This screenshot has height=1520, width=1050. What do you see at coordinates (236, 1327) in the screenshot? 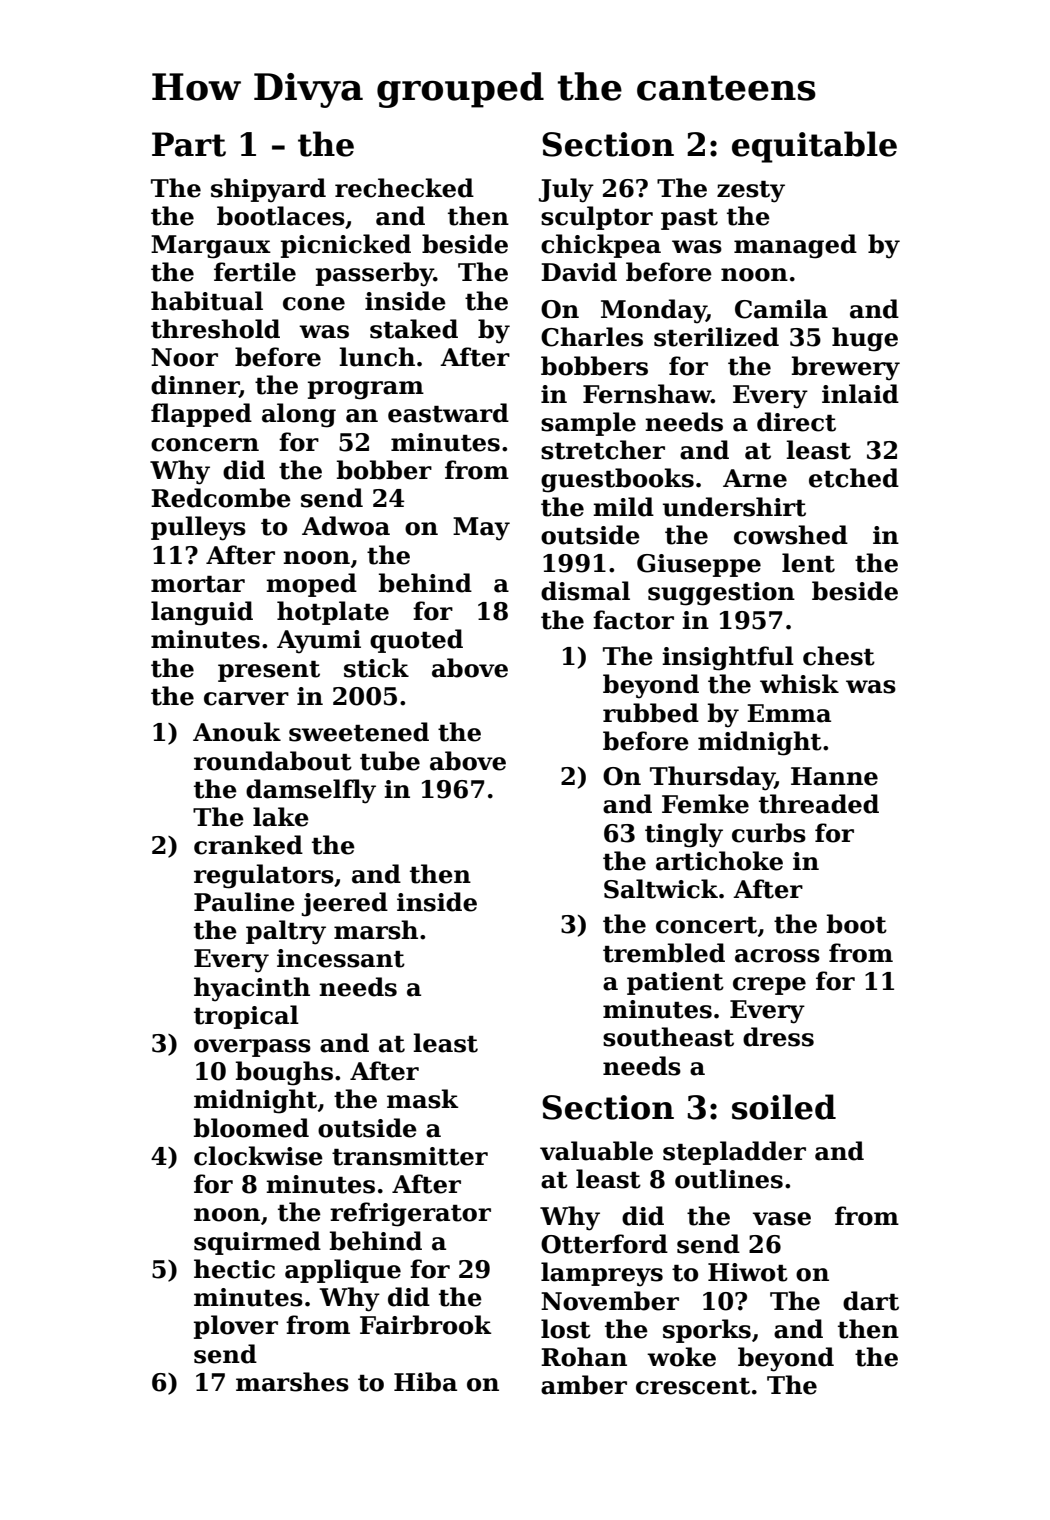
I see `plover` at bounding box center [236, 1327].
